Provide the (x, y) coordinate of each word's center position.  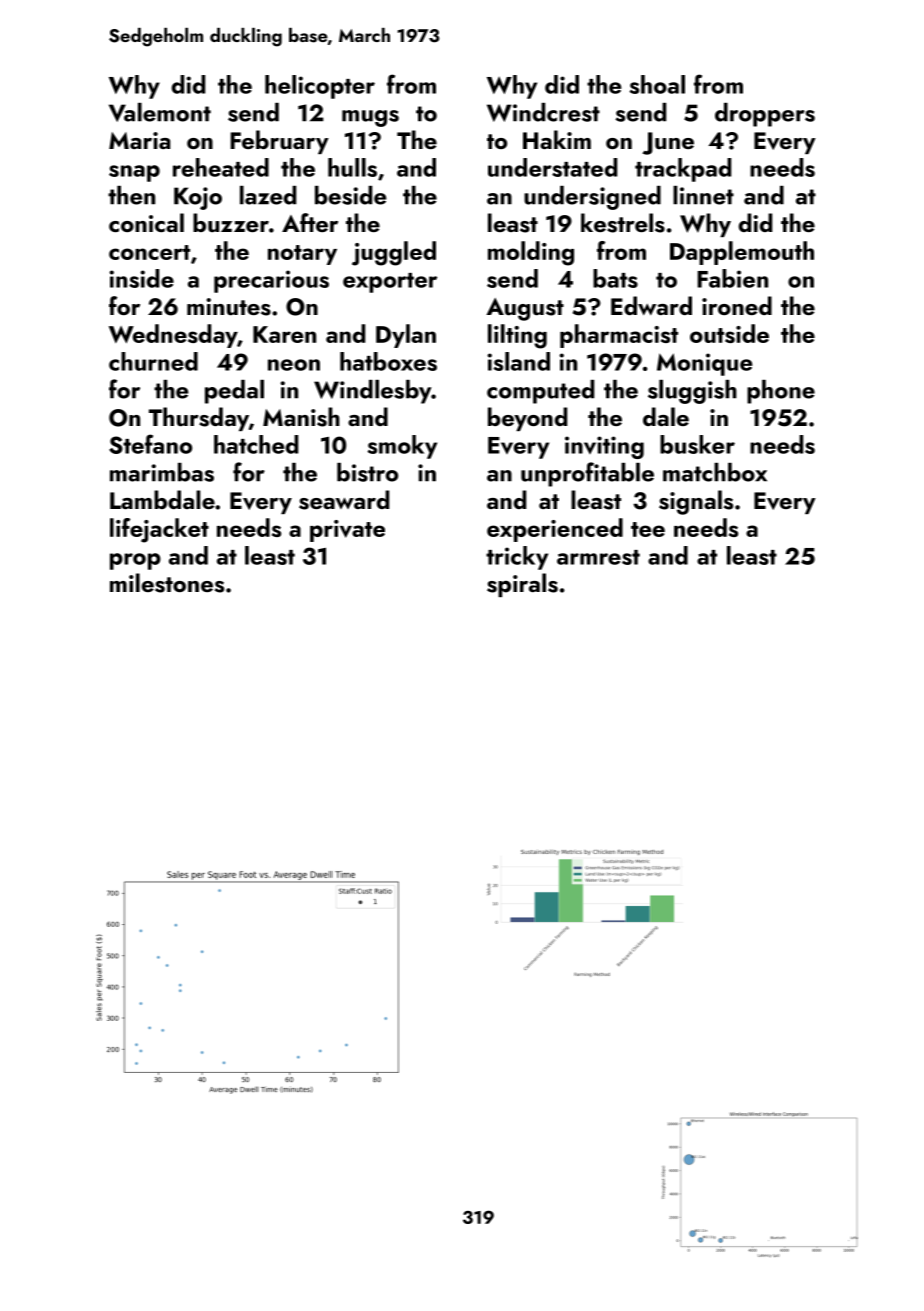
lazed (268, 195)
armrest (598, 557)
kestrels (623, 223)
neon (294, 365)
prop (135, 561)
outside (729, 333)
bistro (367, 472)
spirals (522, 585)
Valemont (160, 112)
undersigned (592, 198)
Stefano (150, 444)
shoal (657, 84)
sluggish (692, 392)
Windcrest (543, 112)
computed (540, 392)
